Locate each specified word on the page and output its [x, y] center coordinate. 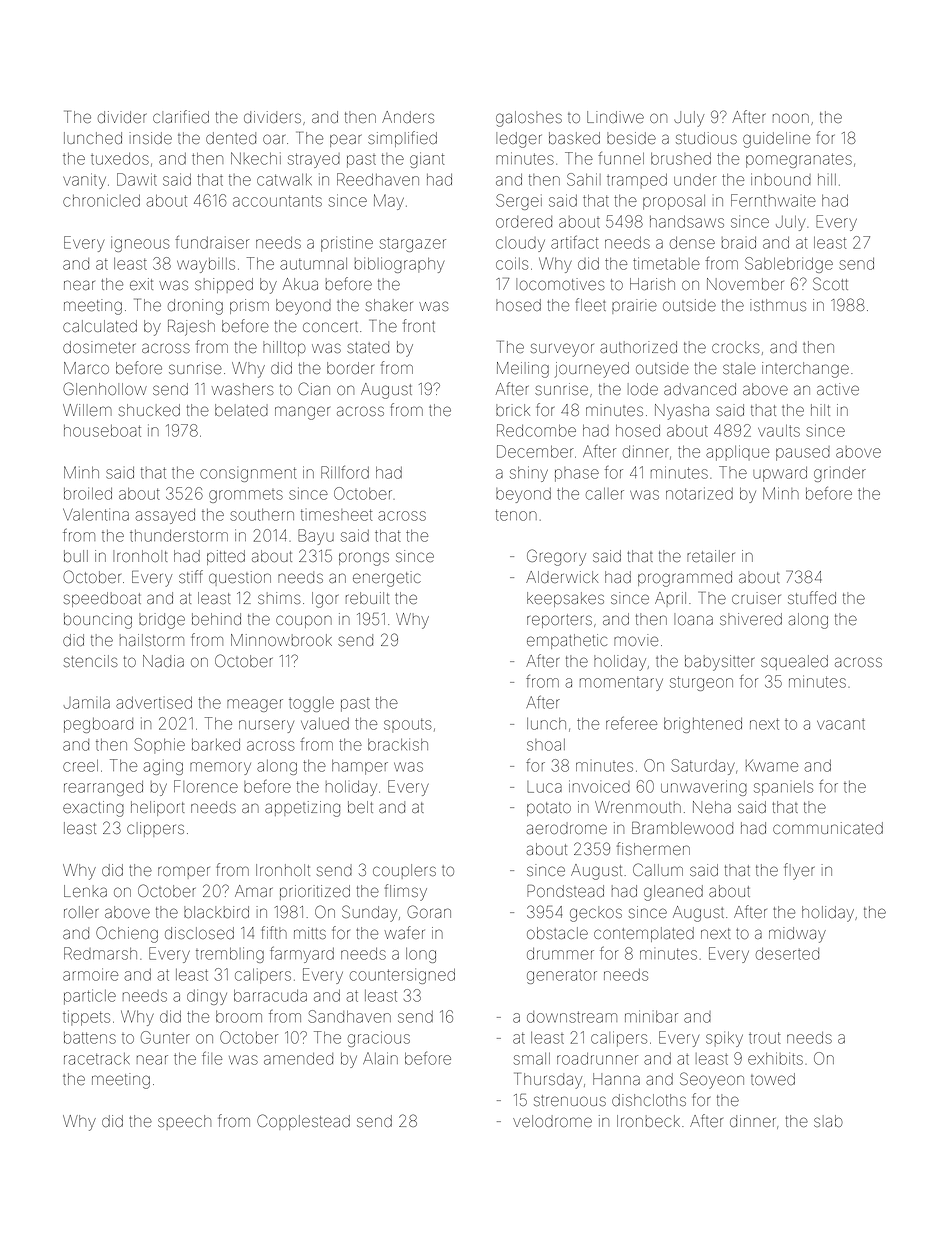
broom [239, 1017]
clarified [181, 116]
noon [791, 118]
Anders [408, 117]
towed [773, 1079]
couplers [404, 871]
